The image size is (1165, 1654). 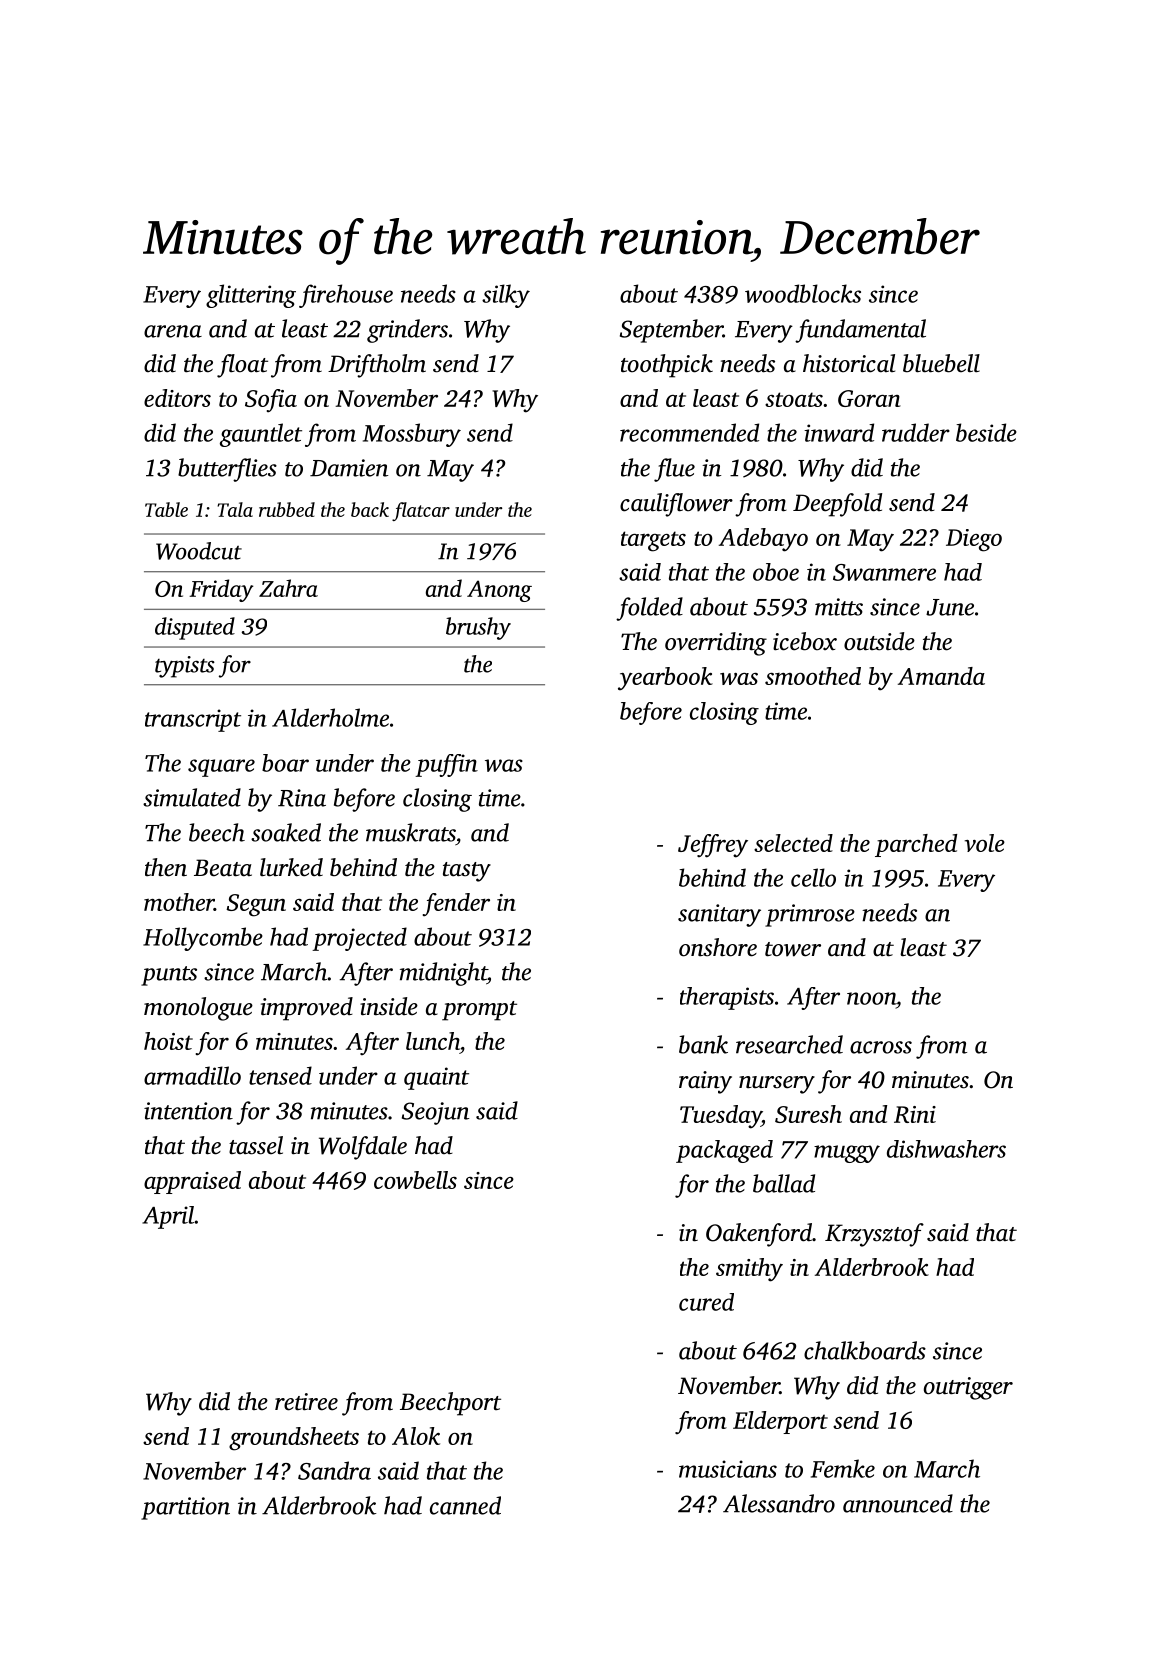 What do you see at coordinates (446, 765) in the screenshot?
I see `puffin` at bounding box center [446, 765].
